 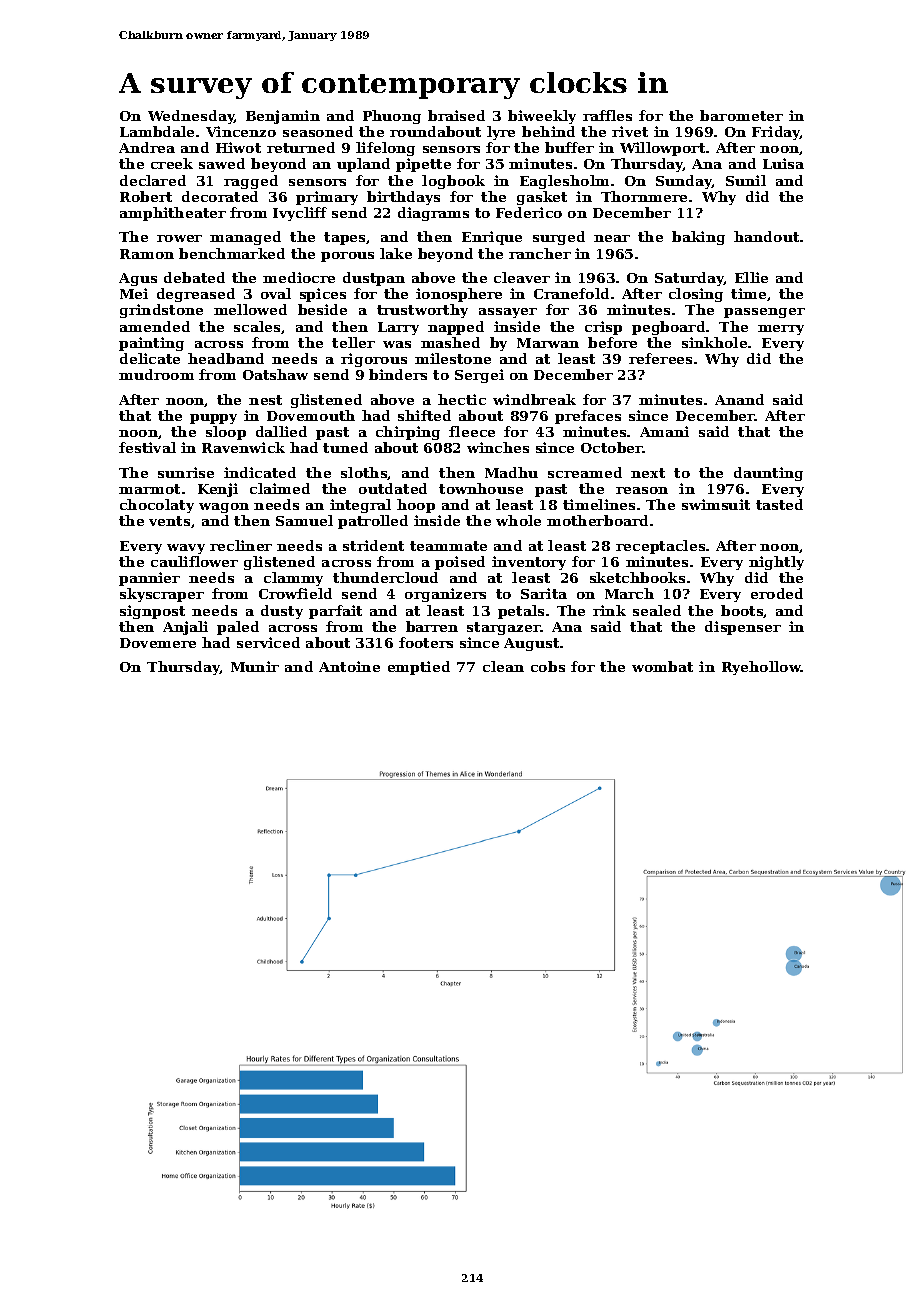 I want to click on Munir, so click(x=255, y=666).
